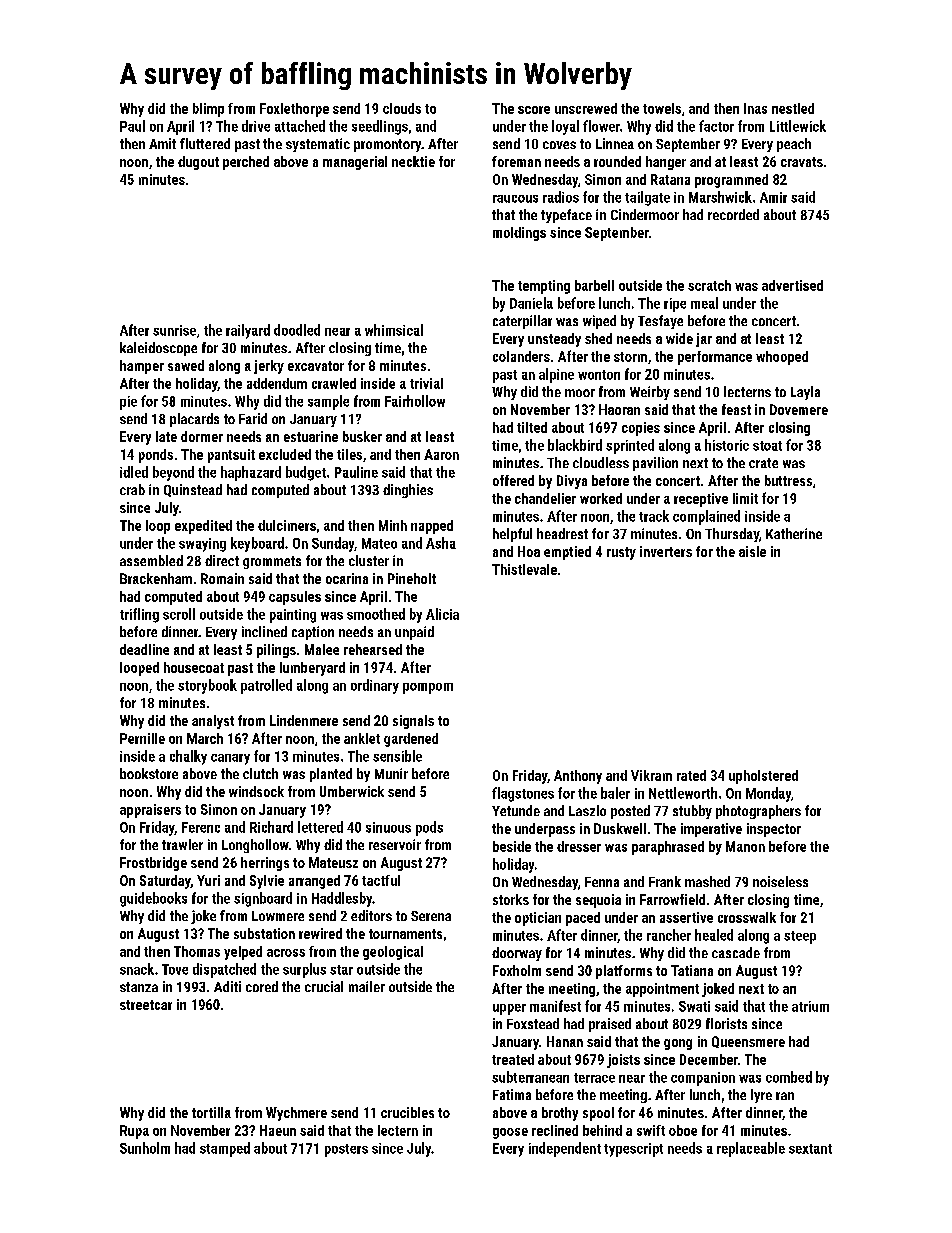  What do you see at coordinates (555, 1130) in the image?
I see `reclined` at bounding box center [555, 1130].
